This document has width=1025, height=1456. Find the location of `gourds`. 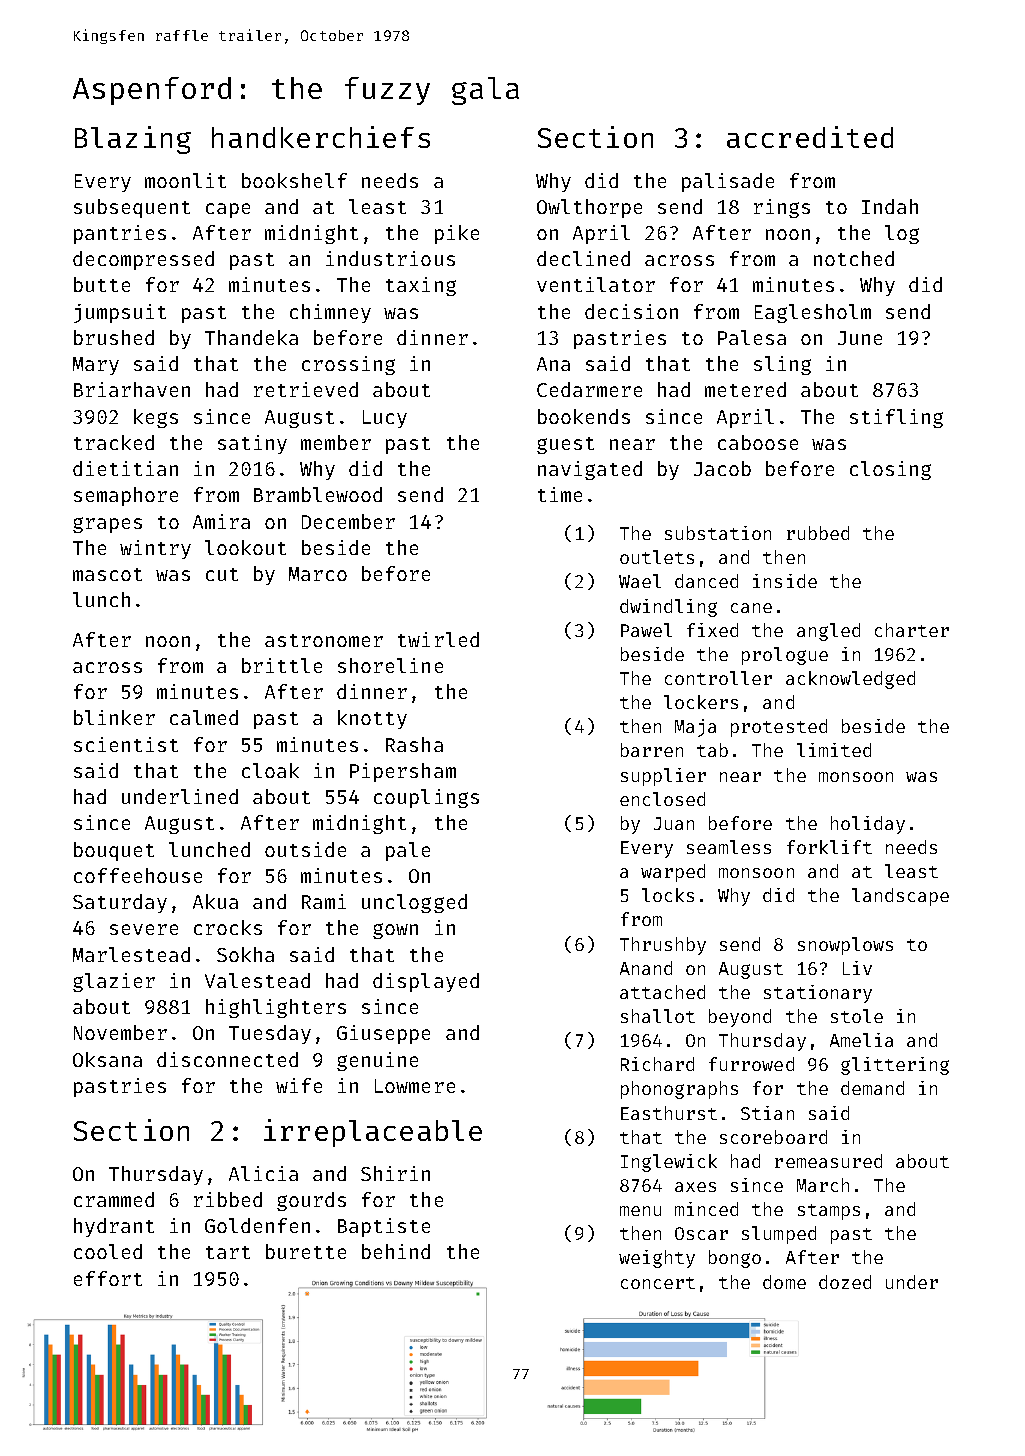

gourds is located at coordinates (311, 1201).
